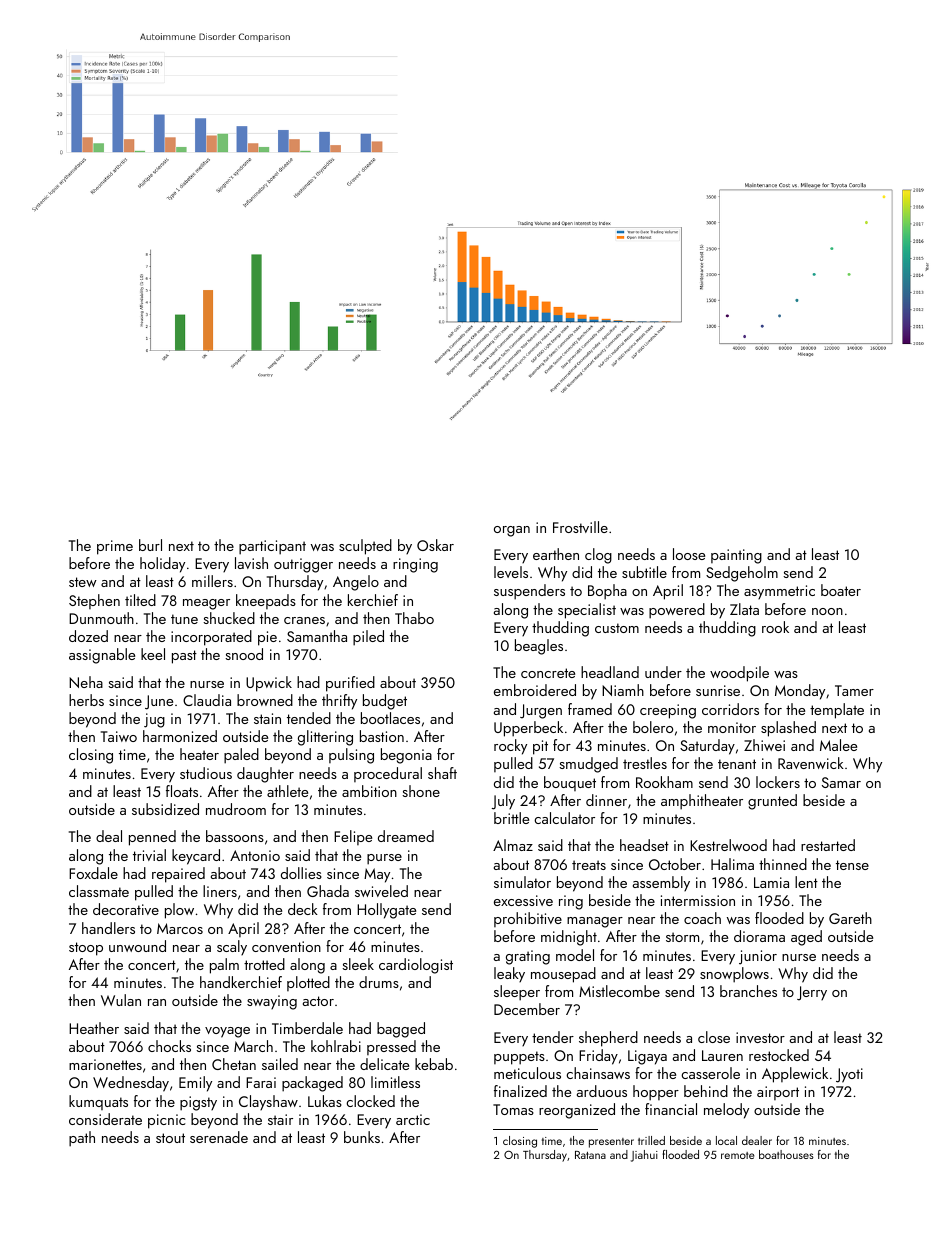 This page has height=1233, width=952. I want to click on Wulan, so click(121, 1000).
